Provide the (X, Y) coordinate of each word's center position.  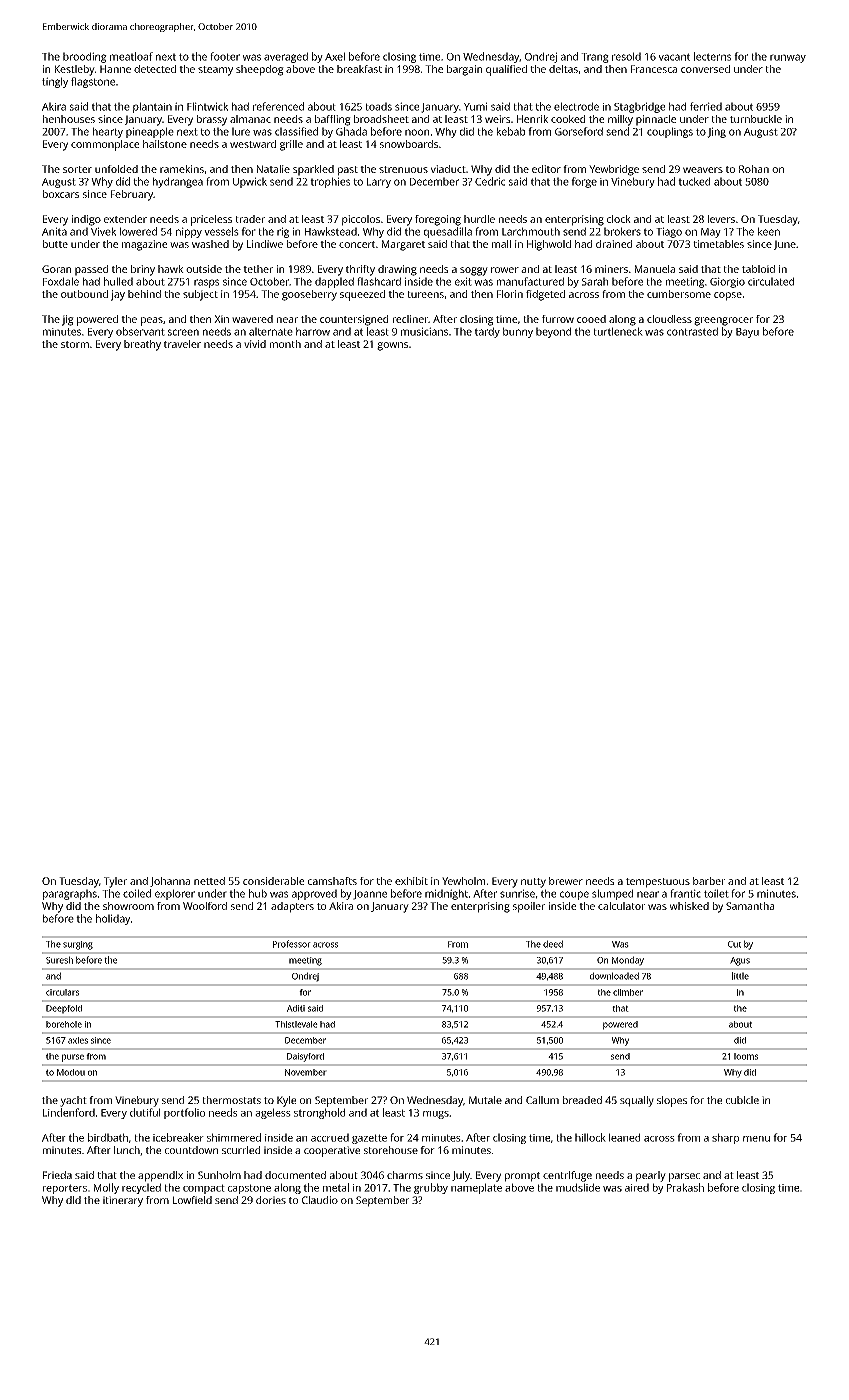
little (740, 976)
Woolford (205, 906)
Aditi (296, 1008)
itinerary (123, 1201)
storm (75, 344)
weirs (497, 119)
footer (225, 56)
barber (709, 881)
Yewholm (463, 881)
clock (619, 219)
